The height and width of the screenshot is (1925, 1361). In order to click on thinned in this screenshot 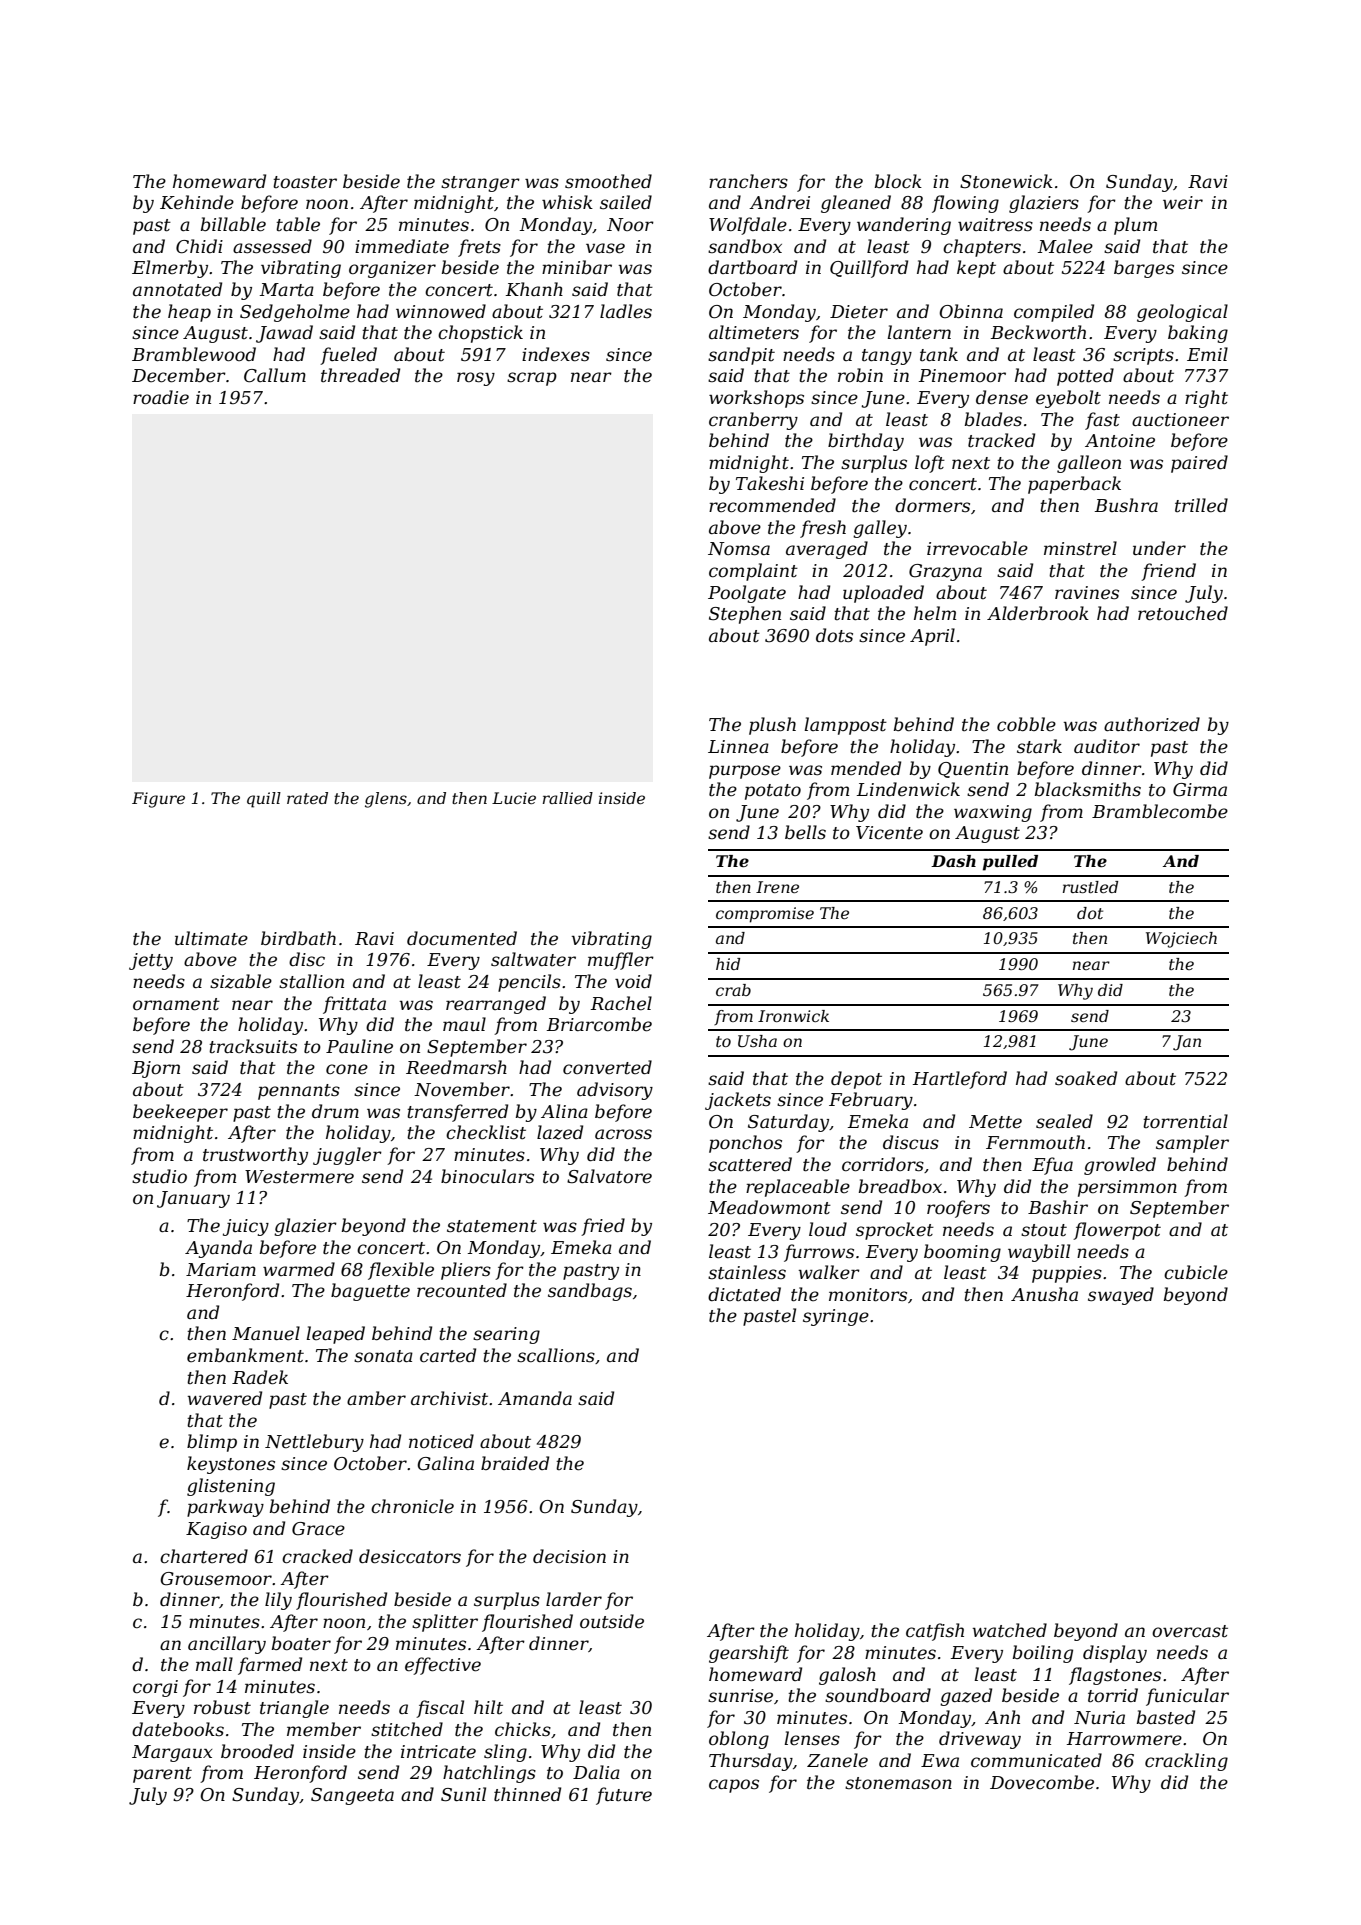, I will do `click(527, 1794)`.
